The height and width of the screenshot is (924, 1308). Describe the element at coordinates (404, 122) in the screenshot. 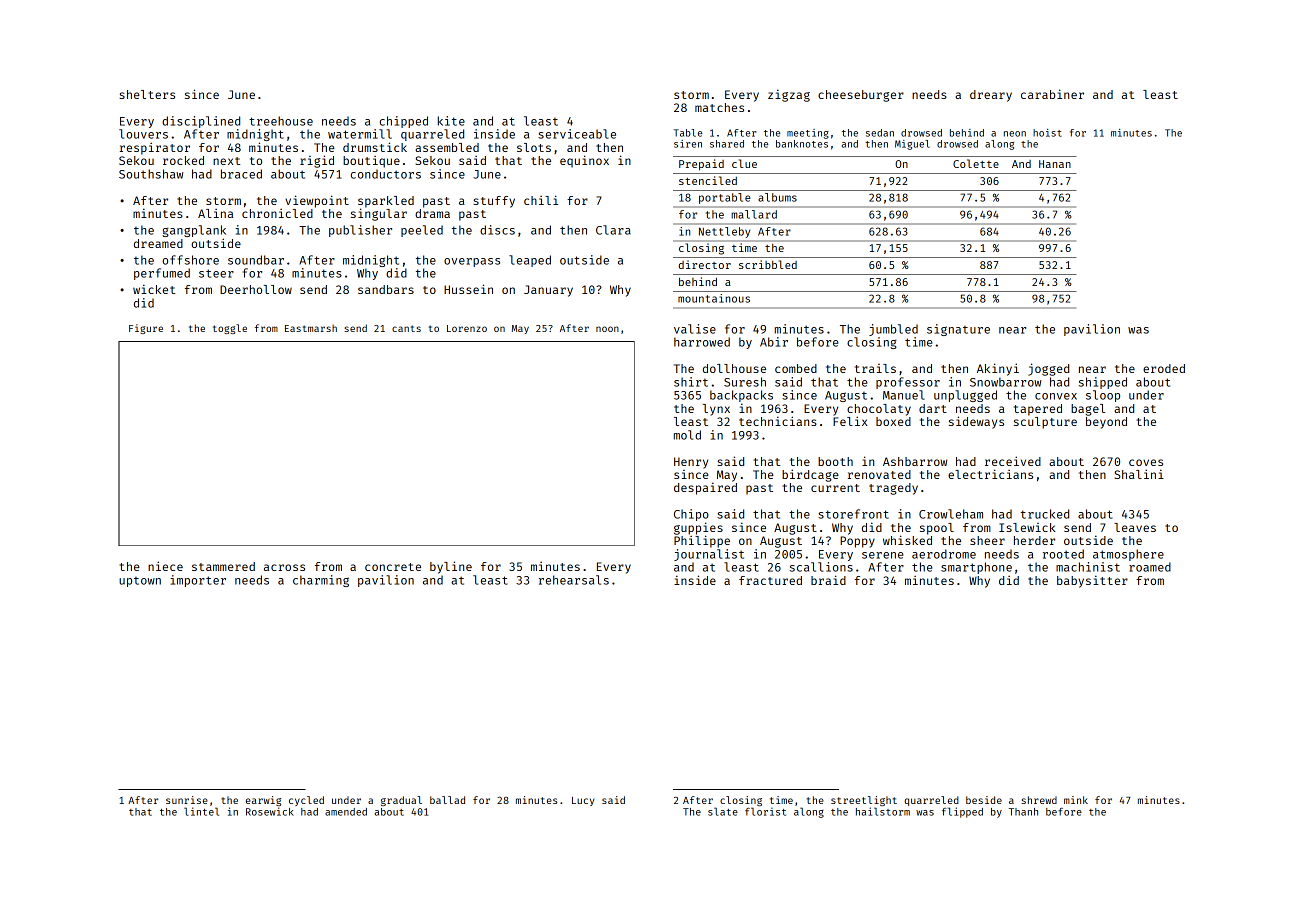

I see `chipped` at that location.
